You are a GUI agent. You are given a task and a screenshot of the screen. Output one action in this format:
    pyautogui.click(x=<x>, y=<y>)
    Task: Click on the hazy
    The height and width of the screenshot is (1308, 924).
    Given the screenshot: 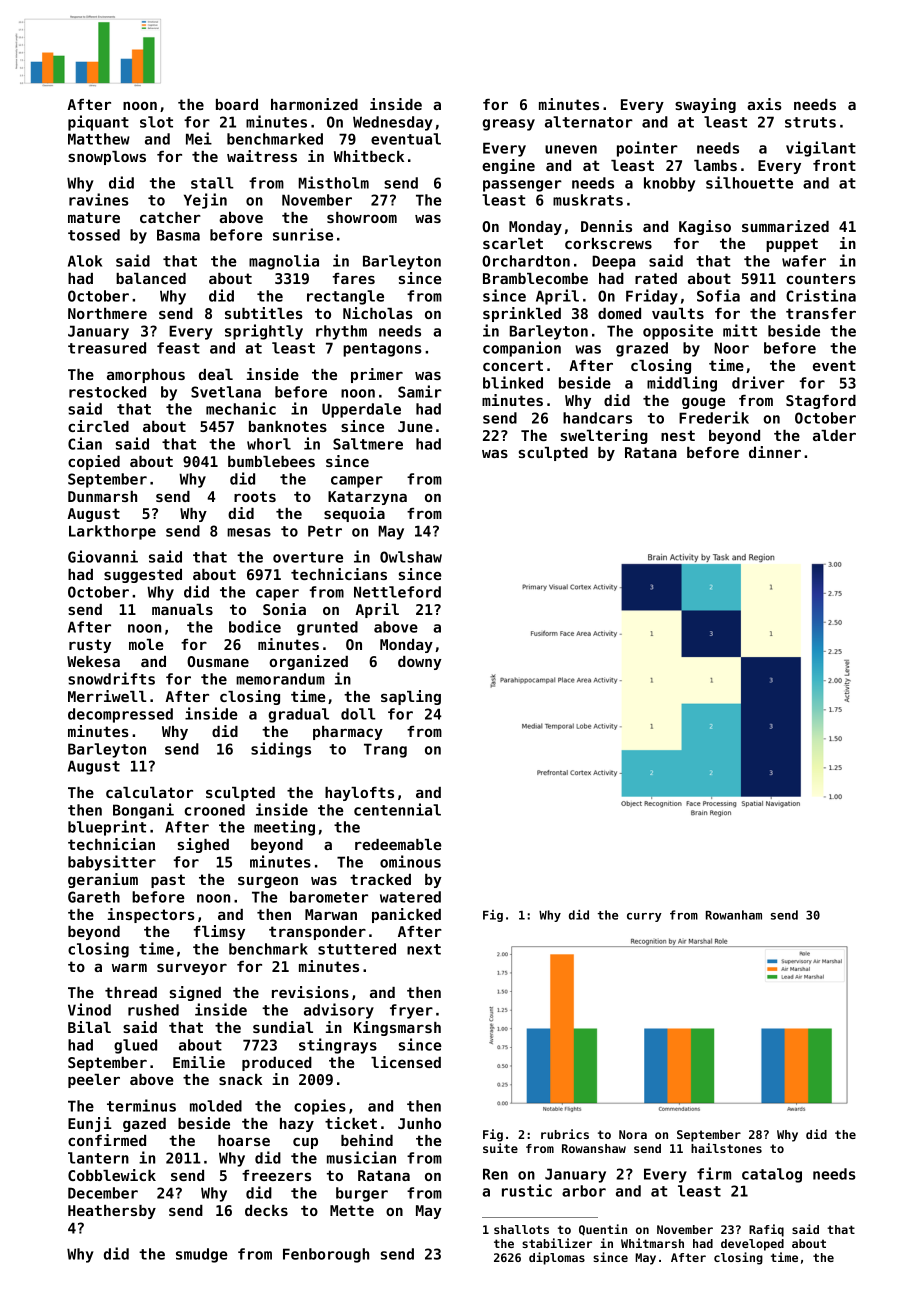 What is the action you would take?
    pyautogui.click(x=297, y=1125)
